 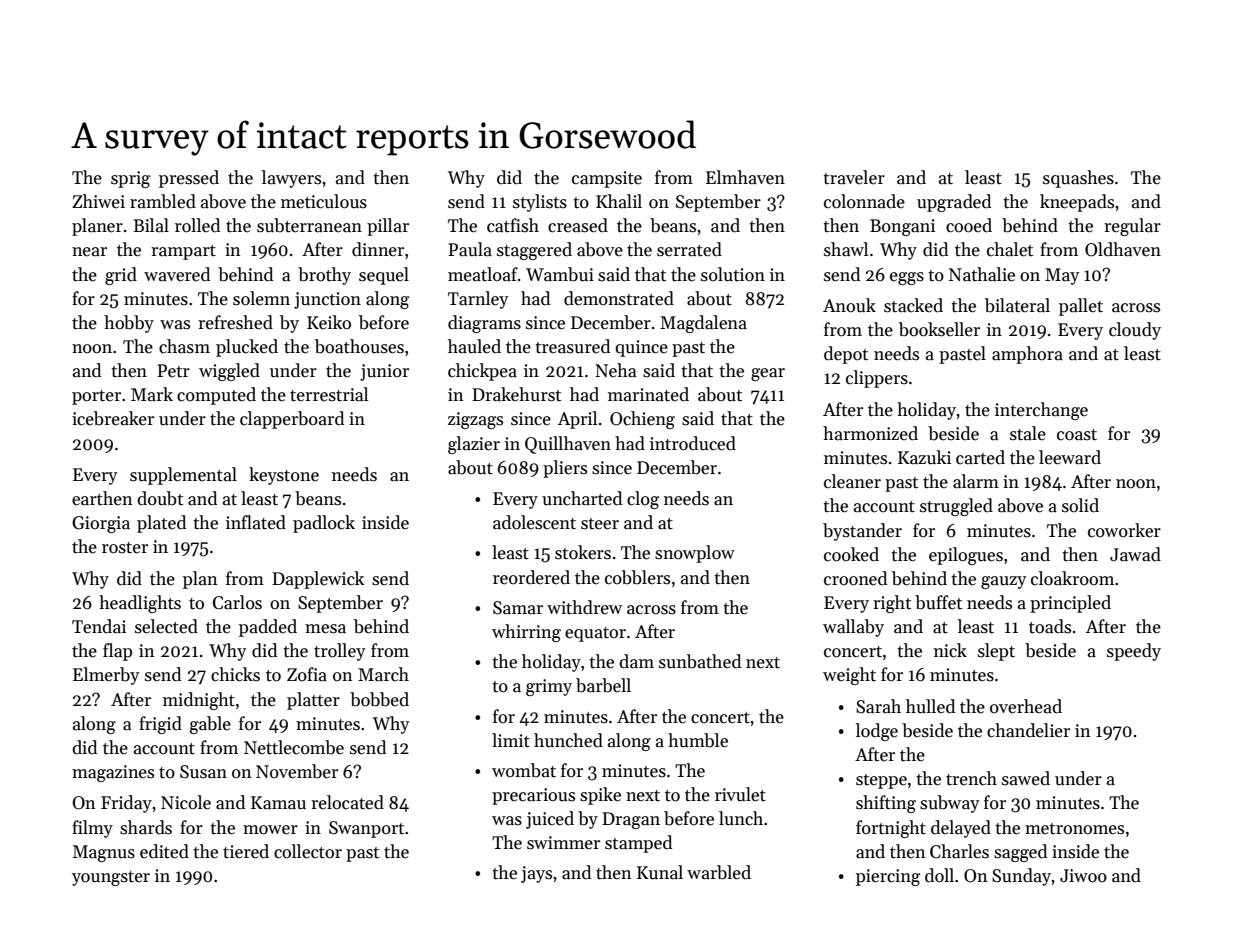 I want to click on demonstrated, so click(x=619, y=298).
